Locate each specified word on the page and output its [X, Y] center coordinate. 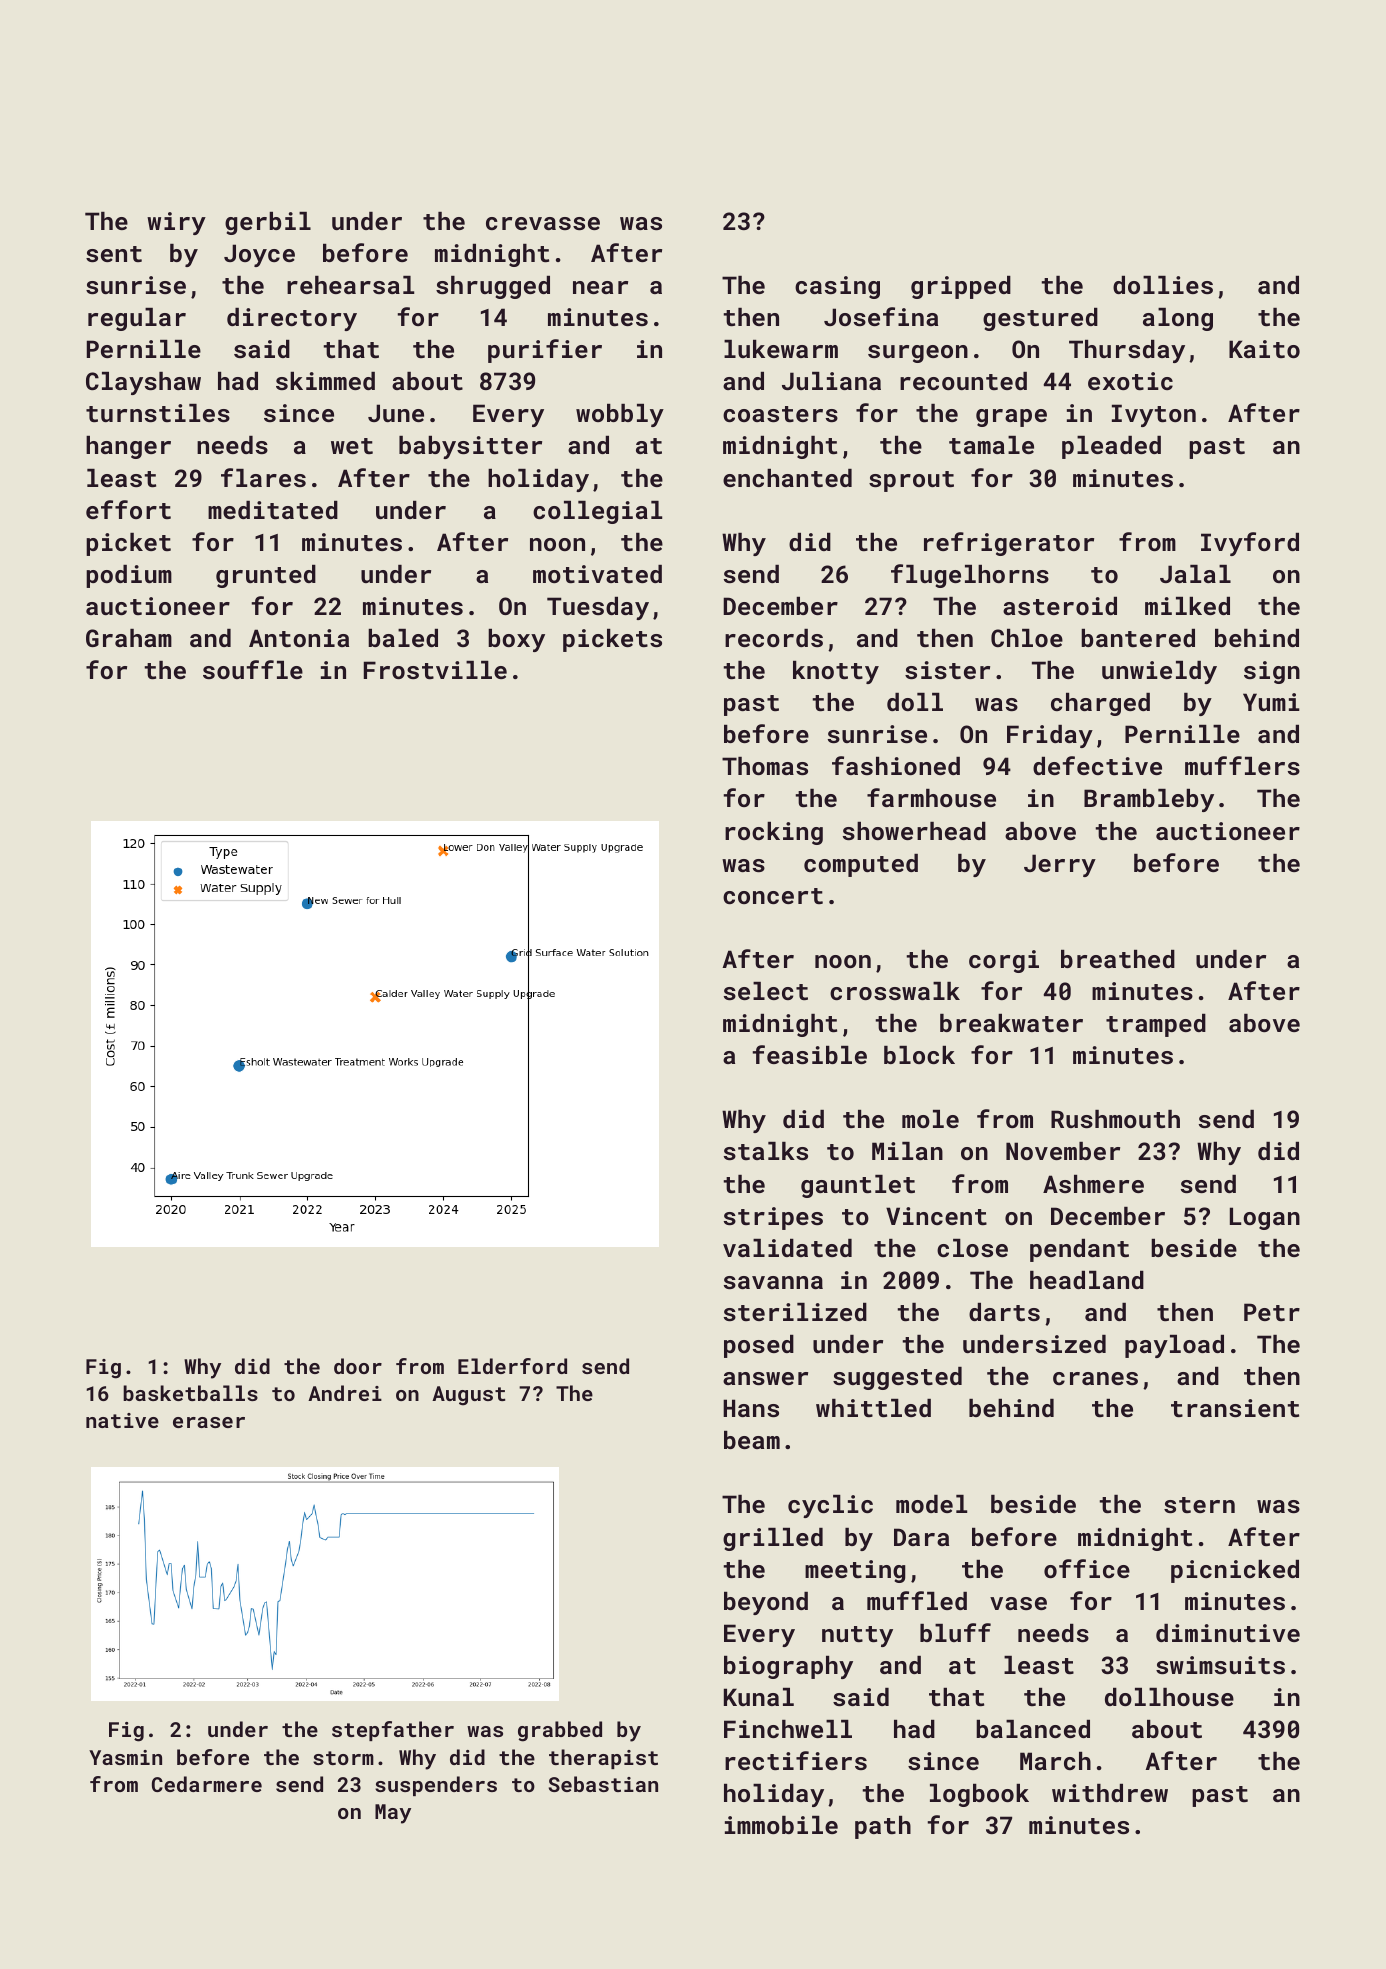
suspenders [436, 1786]
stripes [773, 1218]
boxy [516, 640]
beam [752, 1440]
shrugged [493, 287]
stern [1199, 1505]
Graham [129, 638]
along [1178, 319]
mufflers [1242, 765]
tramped [1156, 1025]
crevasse [543, 223]
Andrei [345, 1393]
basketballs [190, 1393]
